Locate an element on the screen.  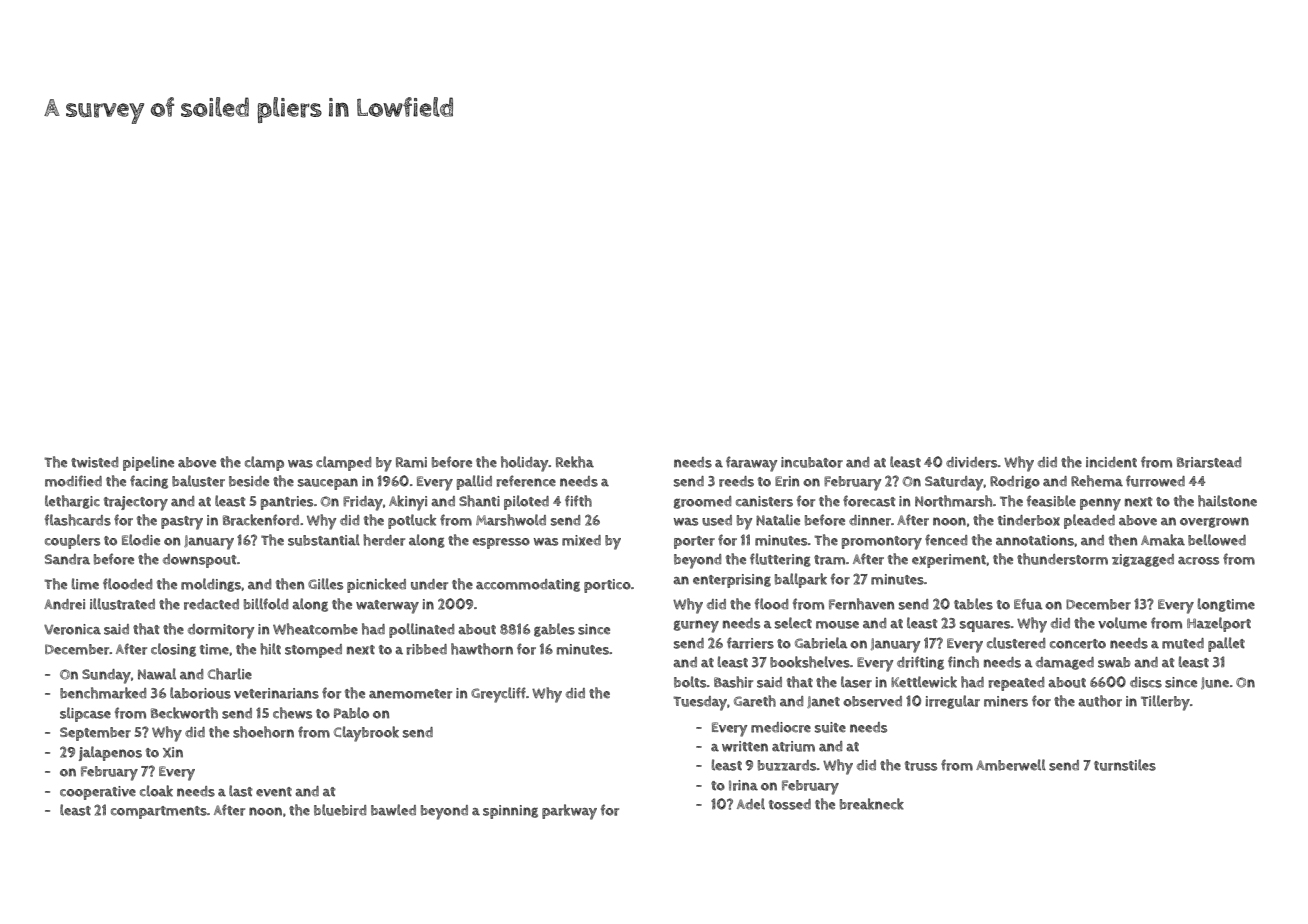
faraway is located at coordinates (751, 464).
